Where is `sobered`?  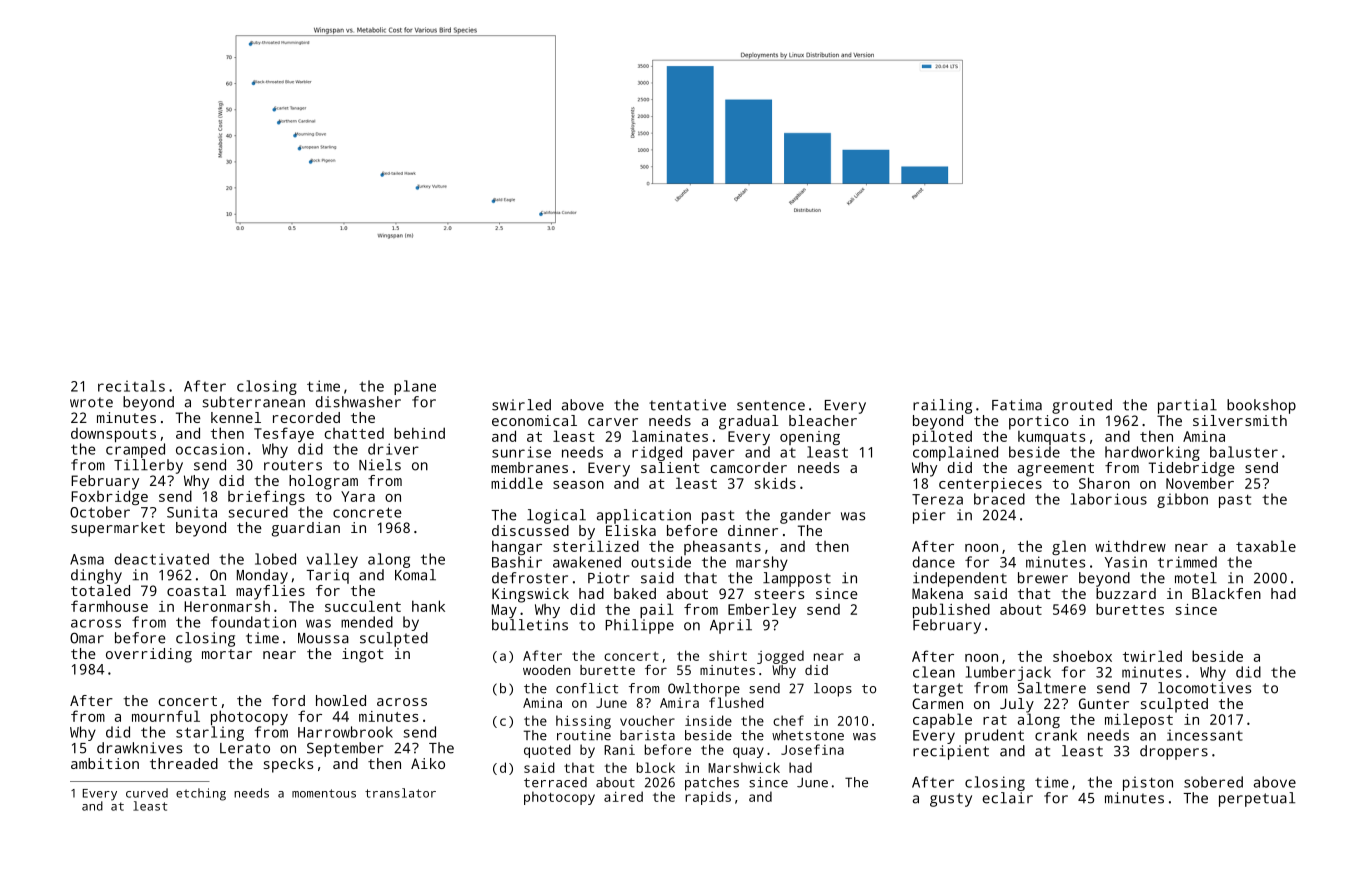 sobered is located at coordinates (1213, 782).
